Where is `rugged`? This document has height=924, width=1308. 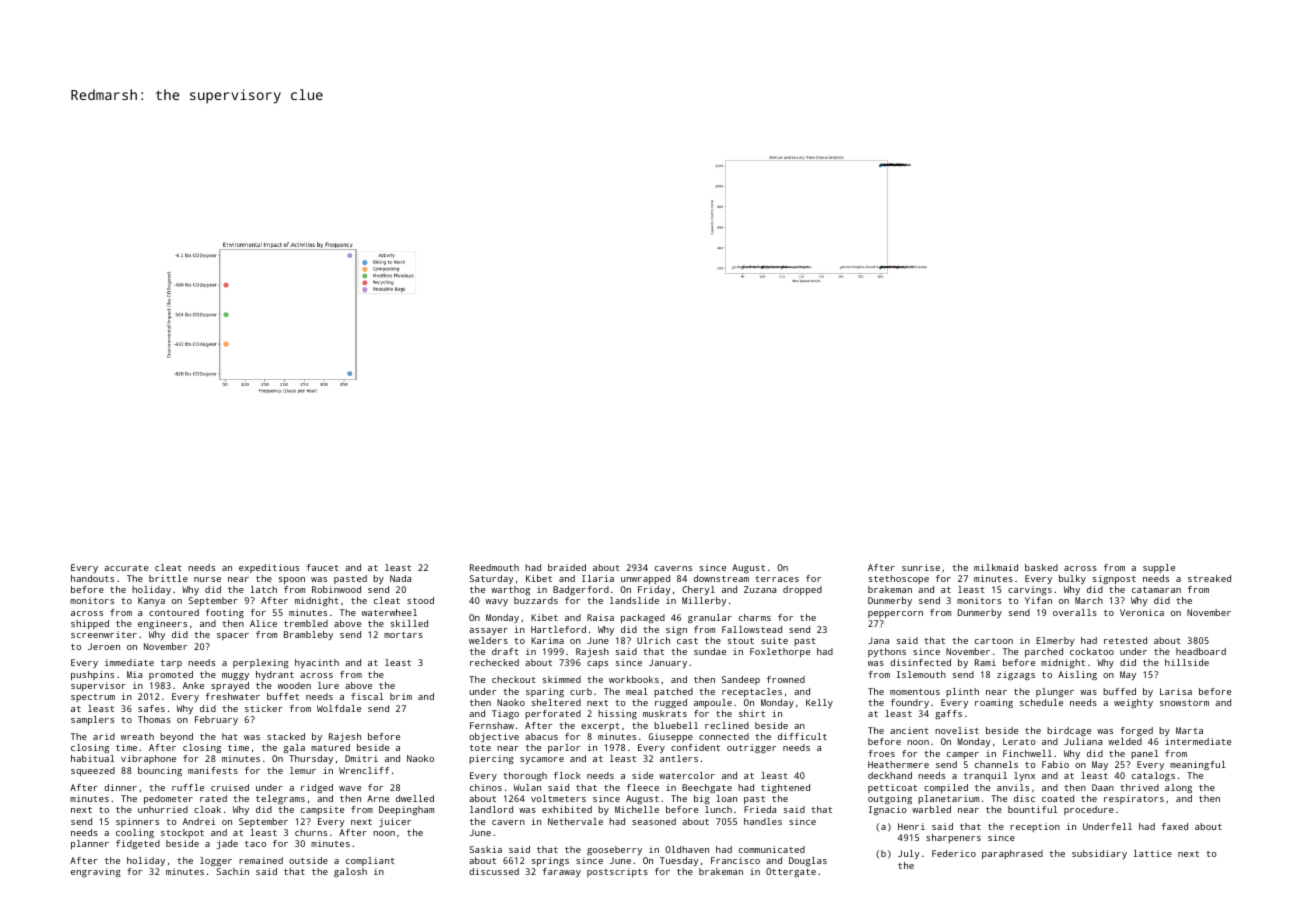 rugged is located at coordinates (671, 703).
